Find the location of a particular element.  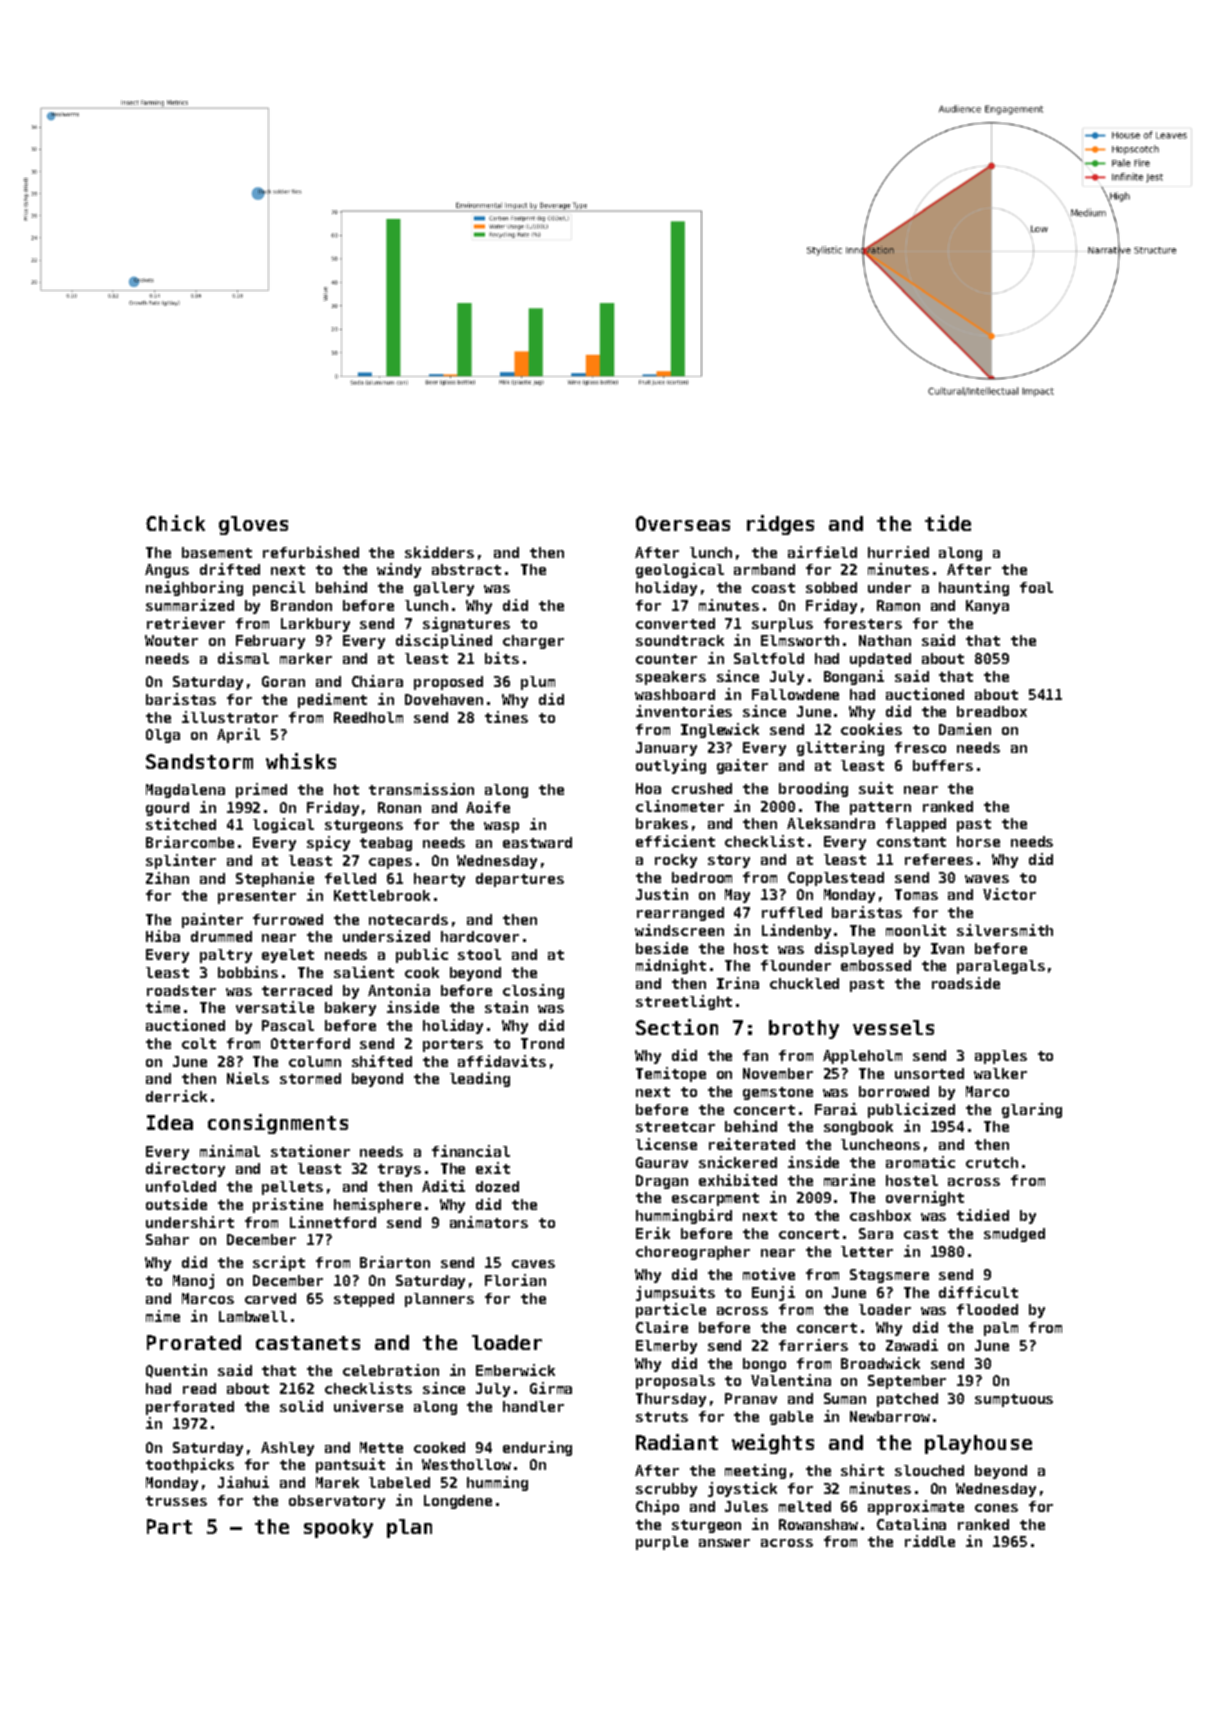

walker is located at coordinates (1000, 1073).
